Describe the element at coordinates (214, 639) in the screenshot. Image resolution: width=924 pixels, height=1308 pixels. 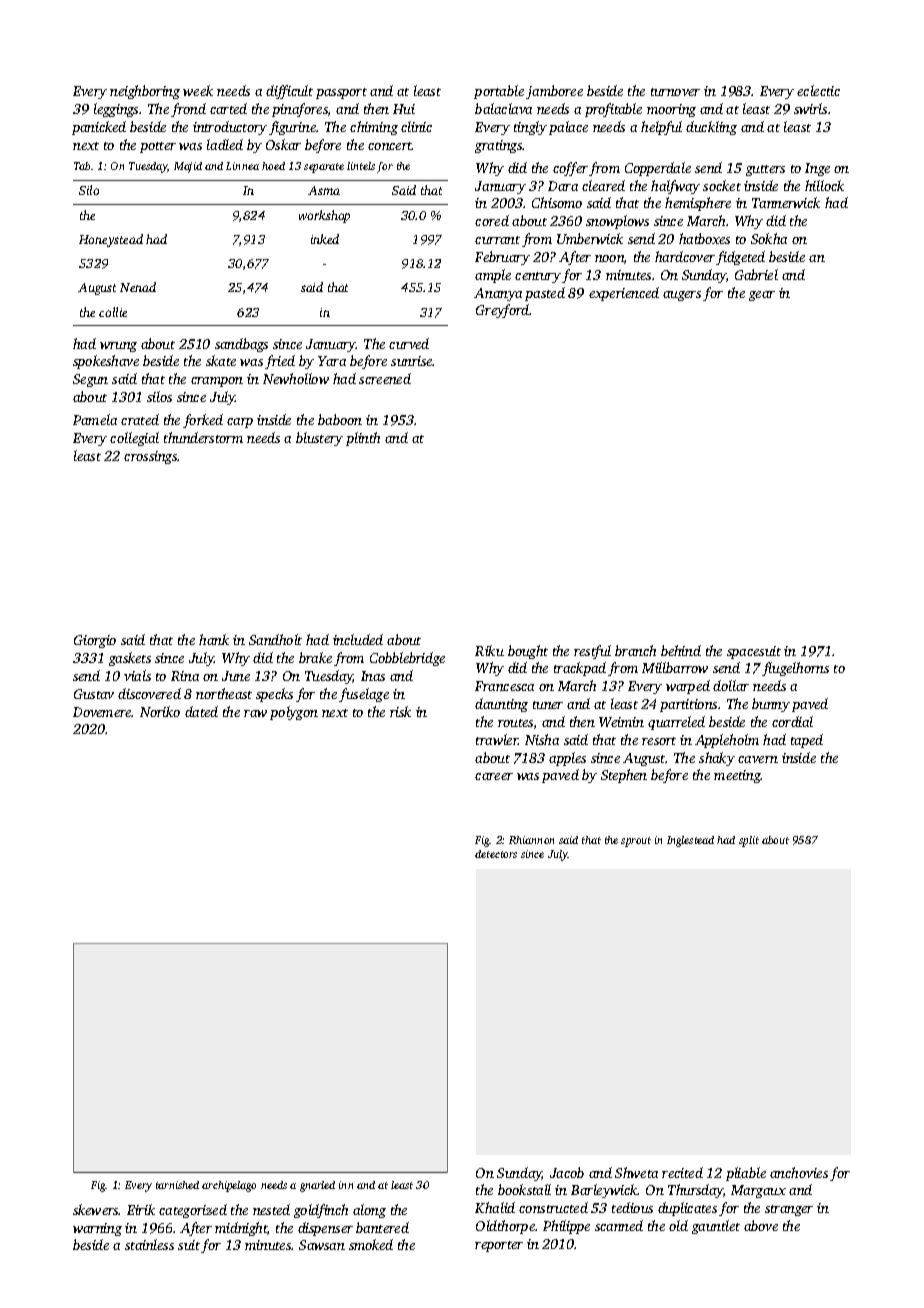
I see `hank` at that location.
